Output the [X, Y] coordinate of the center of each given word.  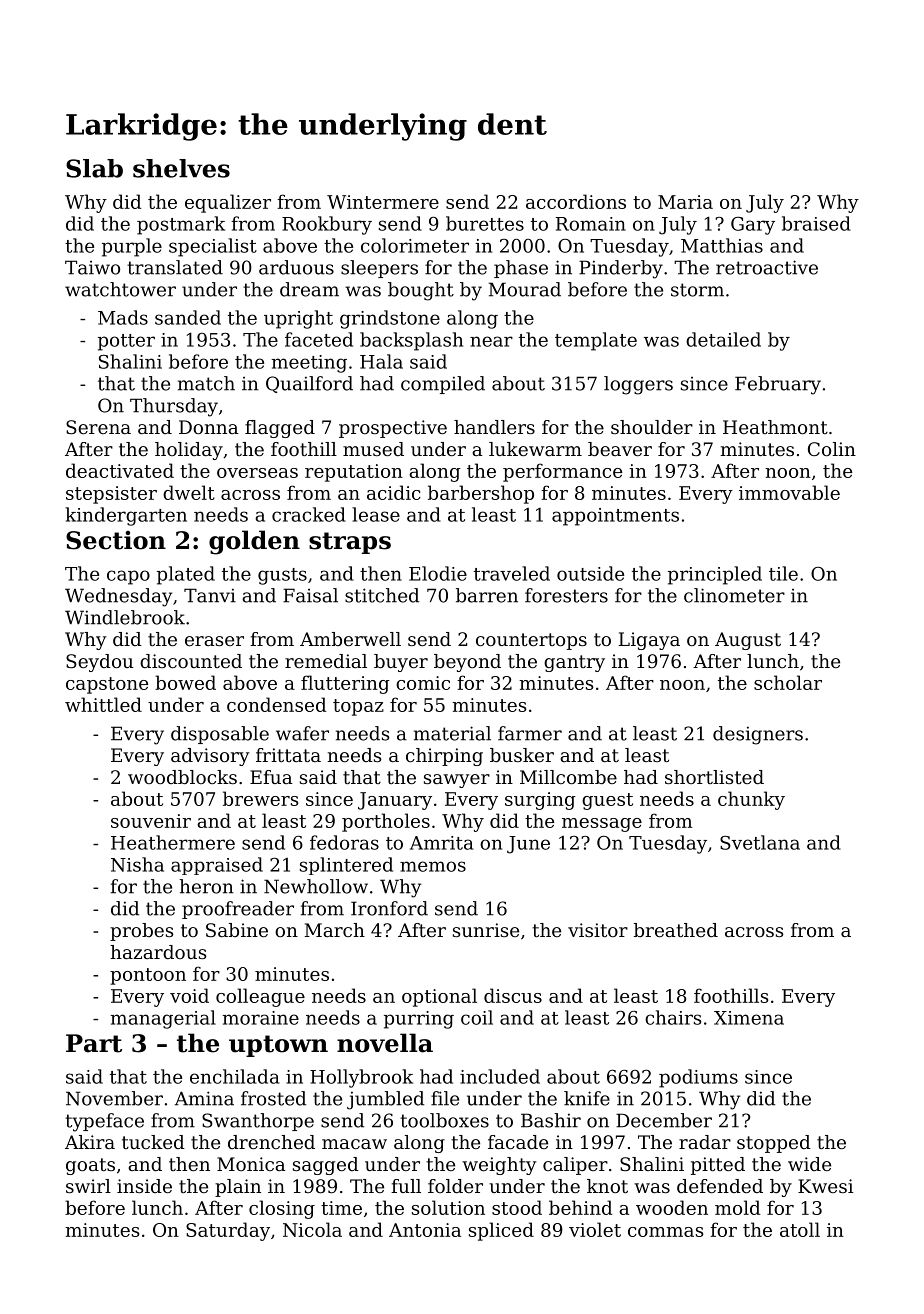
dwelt [189, 492]
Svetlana [760, 842]
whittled [103, 704]
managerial [163, 1019]
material [452, 733]
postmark [181, 225]
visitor [598, 930]
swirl [88, 1186]
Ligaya [649, 641]
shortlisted [714, 777]
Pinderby [621, 269]
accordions [576, 201]
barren [487, 595]
